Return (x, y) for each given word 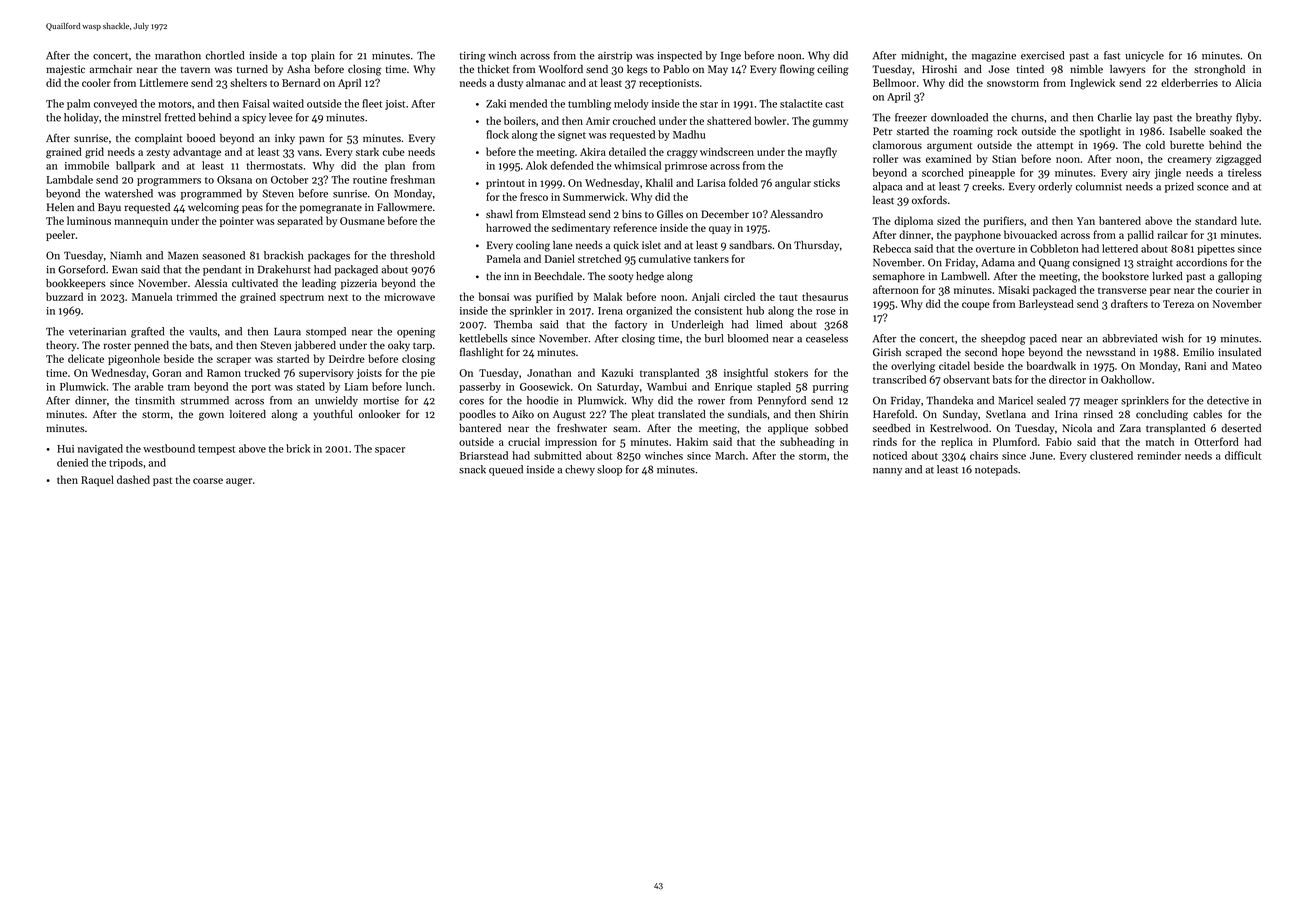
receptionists (669, 84)
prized (1179, 187)
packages (329, 256)
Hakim (692, 441)
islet (651, 245)
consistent (718, 311)
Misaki (1013, 289)
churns (1027, 117)
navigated (100, 449)
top (299, 57)
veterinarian (97, 332)
